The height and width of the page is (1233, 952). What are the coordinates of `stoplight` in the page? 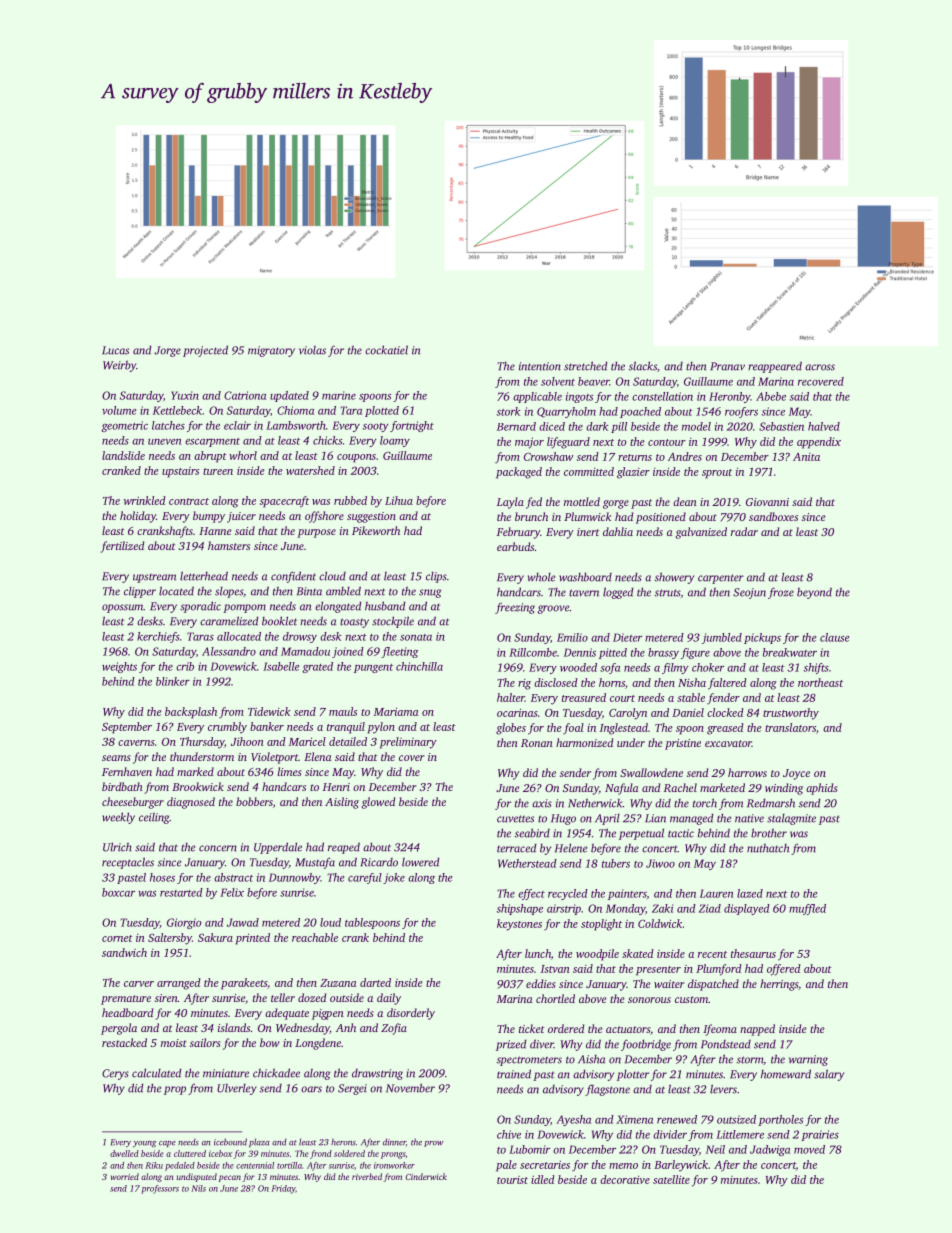 It's located at (601, 925).
